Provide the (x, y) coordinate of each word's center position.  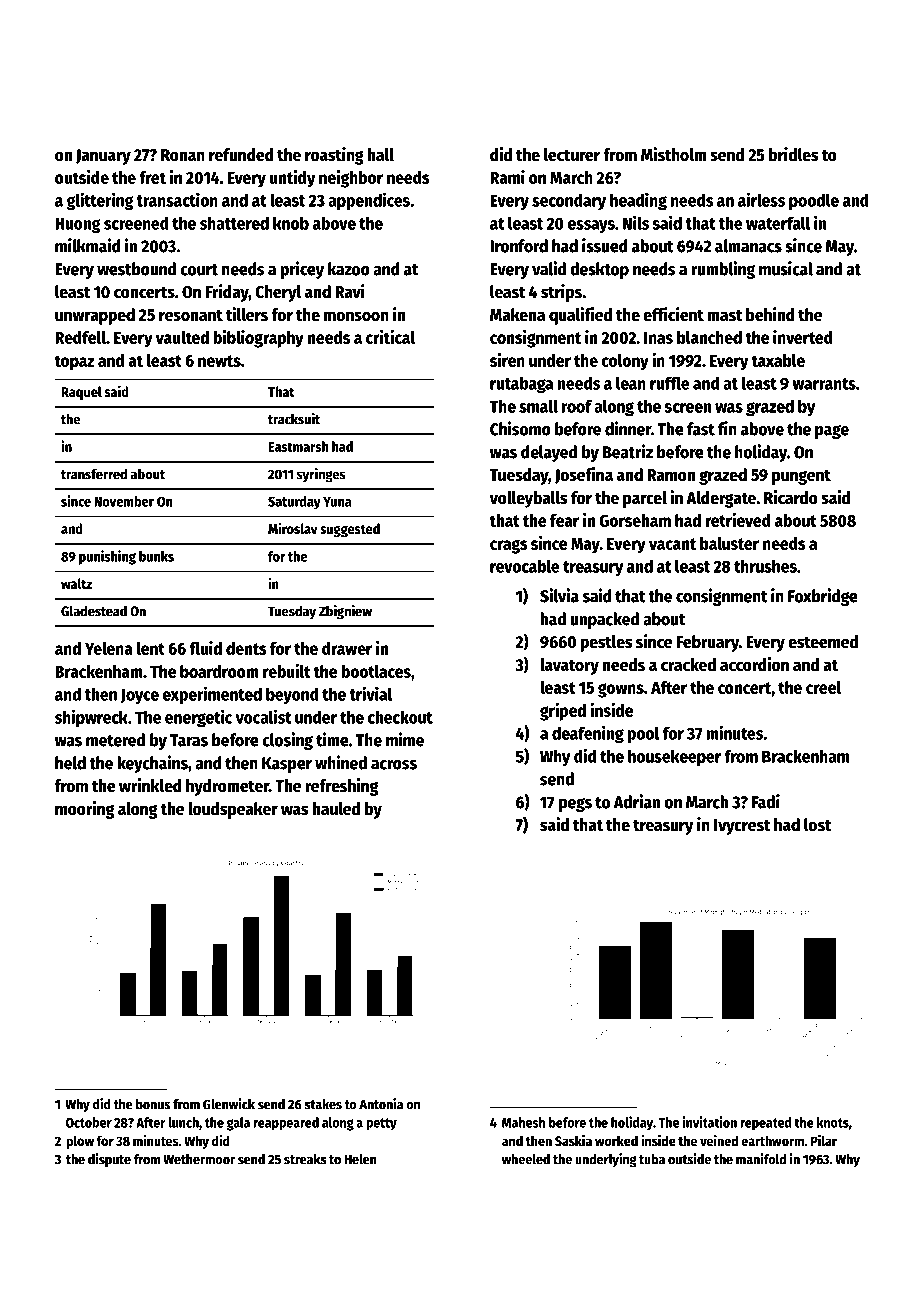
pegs (575, 805)
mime (405, 739)
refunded (241, 155)
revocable (525, 566)
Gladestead (94, 611)
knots (833, 1122)
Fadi (766, 801)
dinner (628, 428)
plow (80, 1142)
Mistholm (674, 154)
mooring (84, 810)
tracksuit (294, 419)
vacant (672, 544)
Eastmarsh (298, 446)
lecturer (572, 155)
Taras (189, 740)
